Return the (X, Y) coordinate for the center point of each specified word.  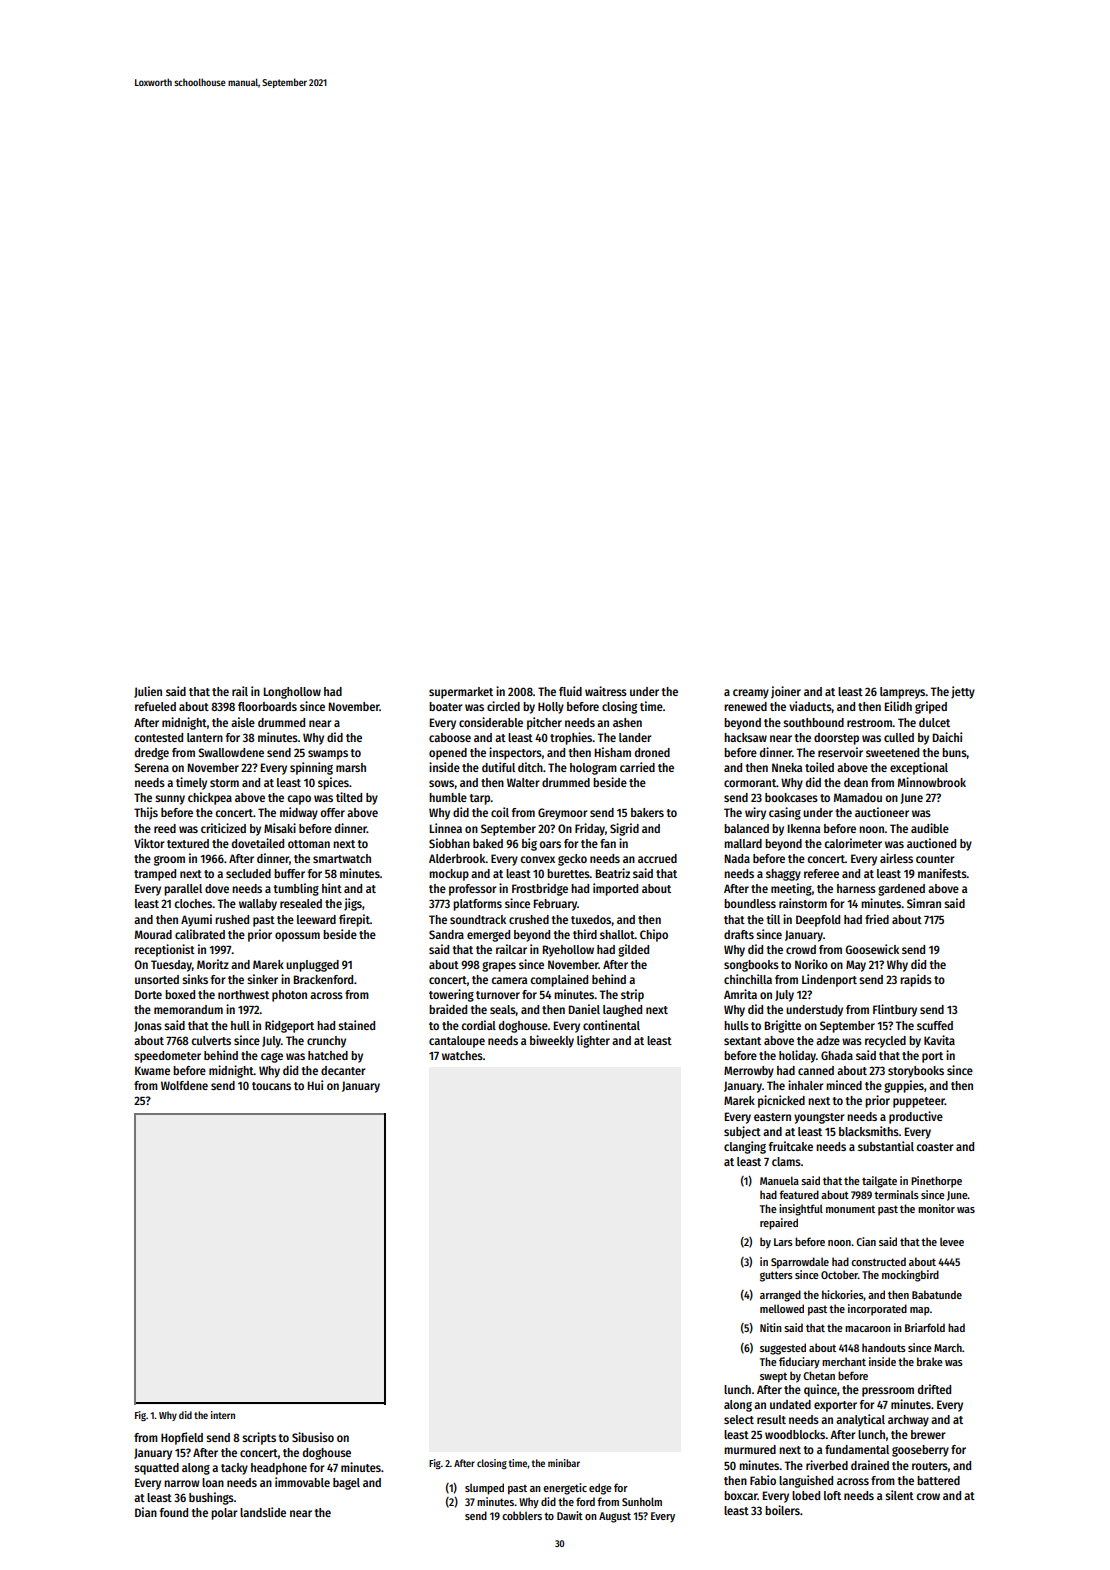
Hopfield (182, 1438)
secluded (248, 873)
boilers (782, 1510)
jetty (963, 692)
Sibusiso (313, 1437)
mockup (449, 875)
